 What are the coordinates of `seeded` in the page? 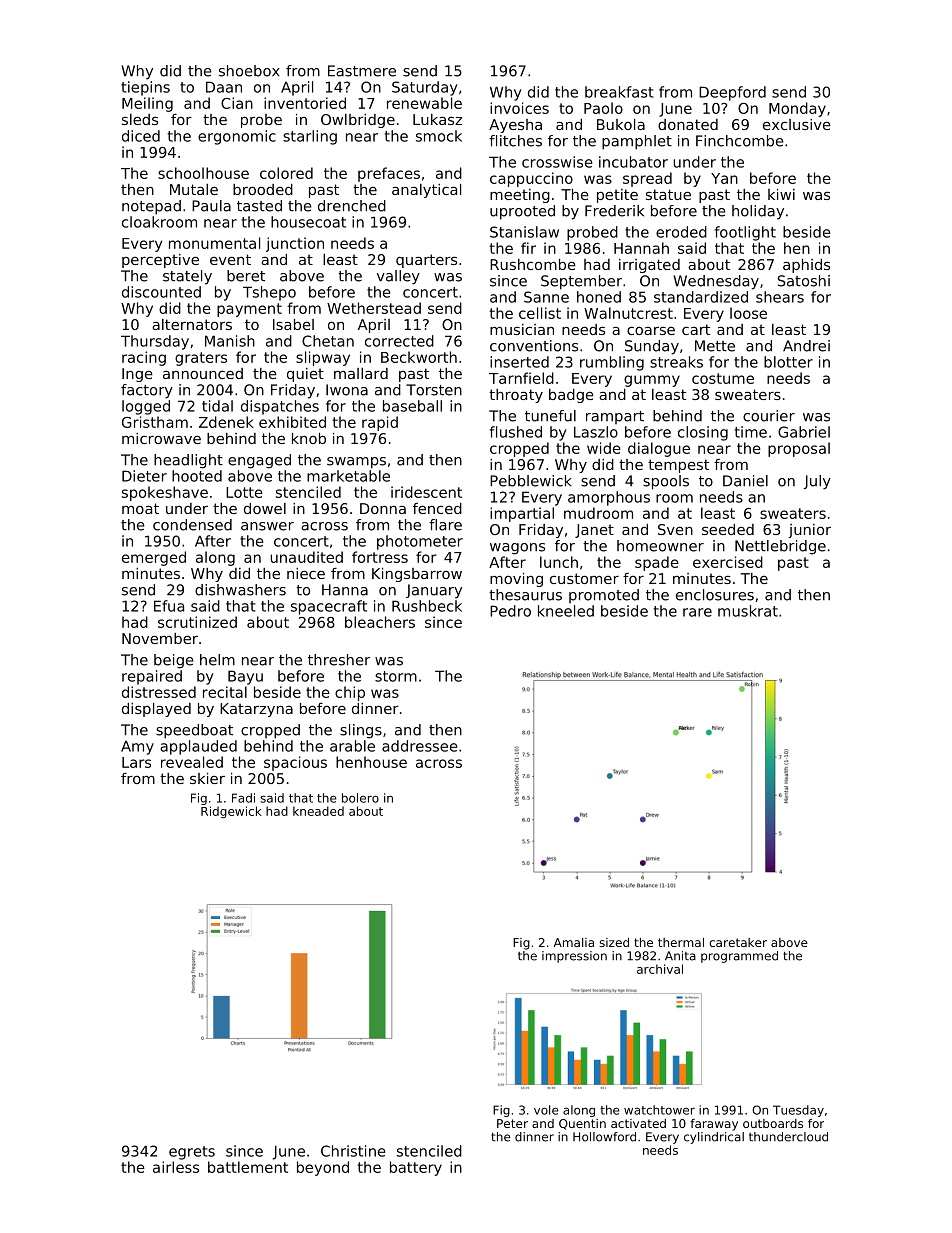 It's located at (728, 529).
